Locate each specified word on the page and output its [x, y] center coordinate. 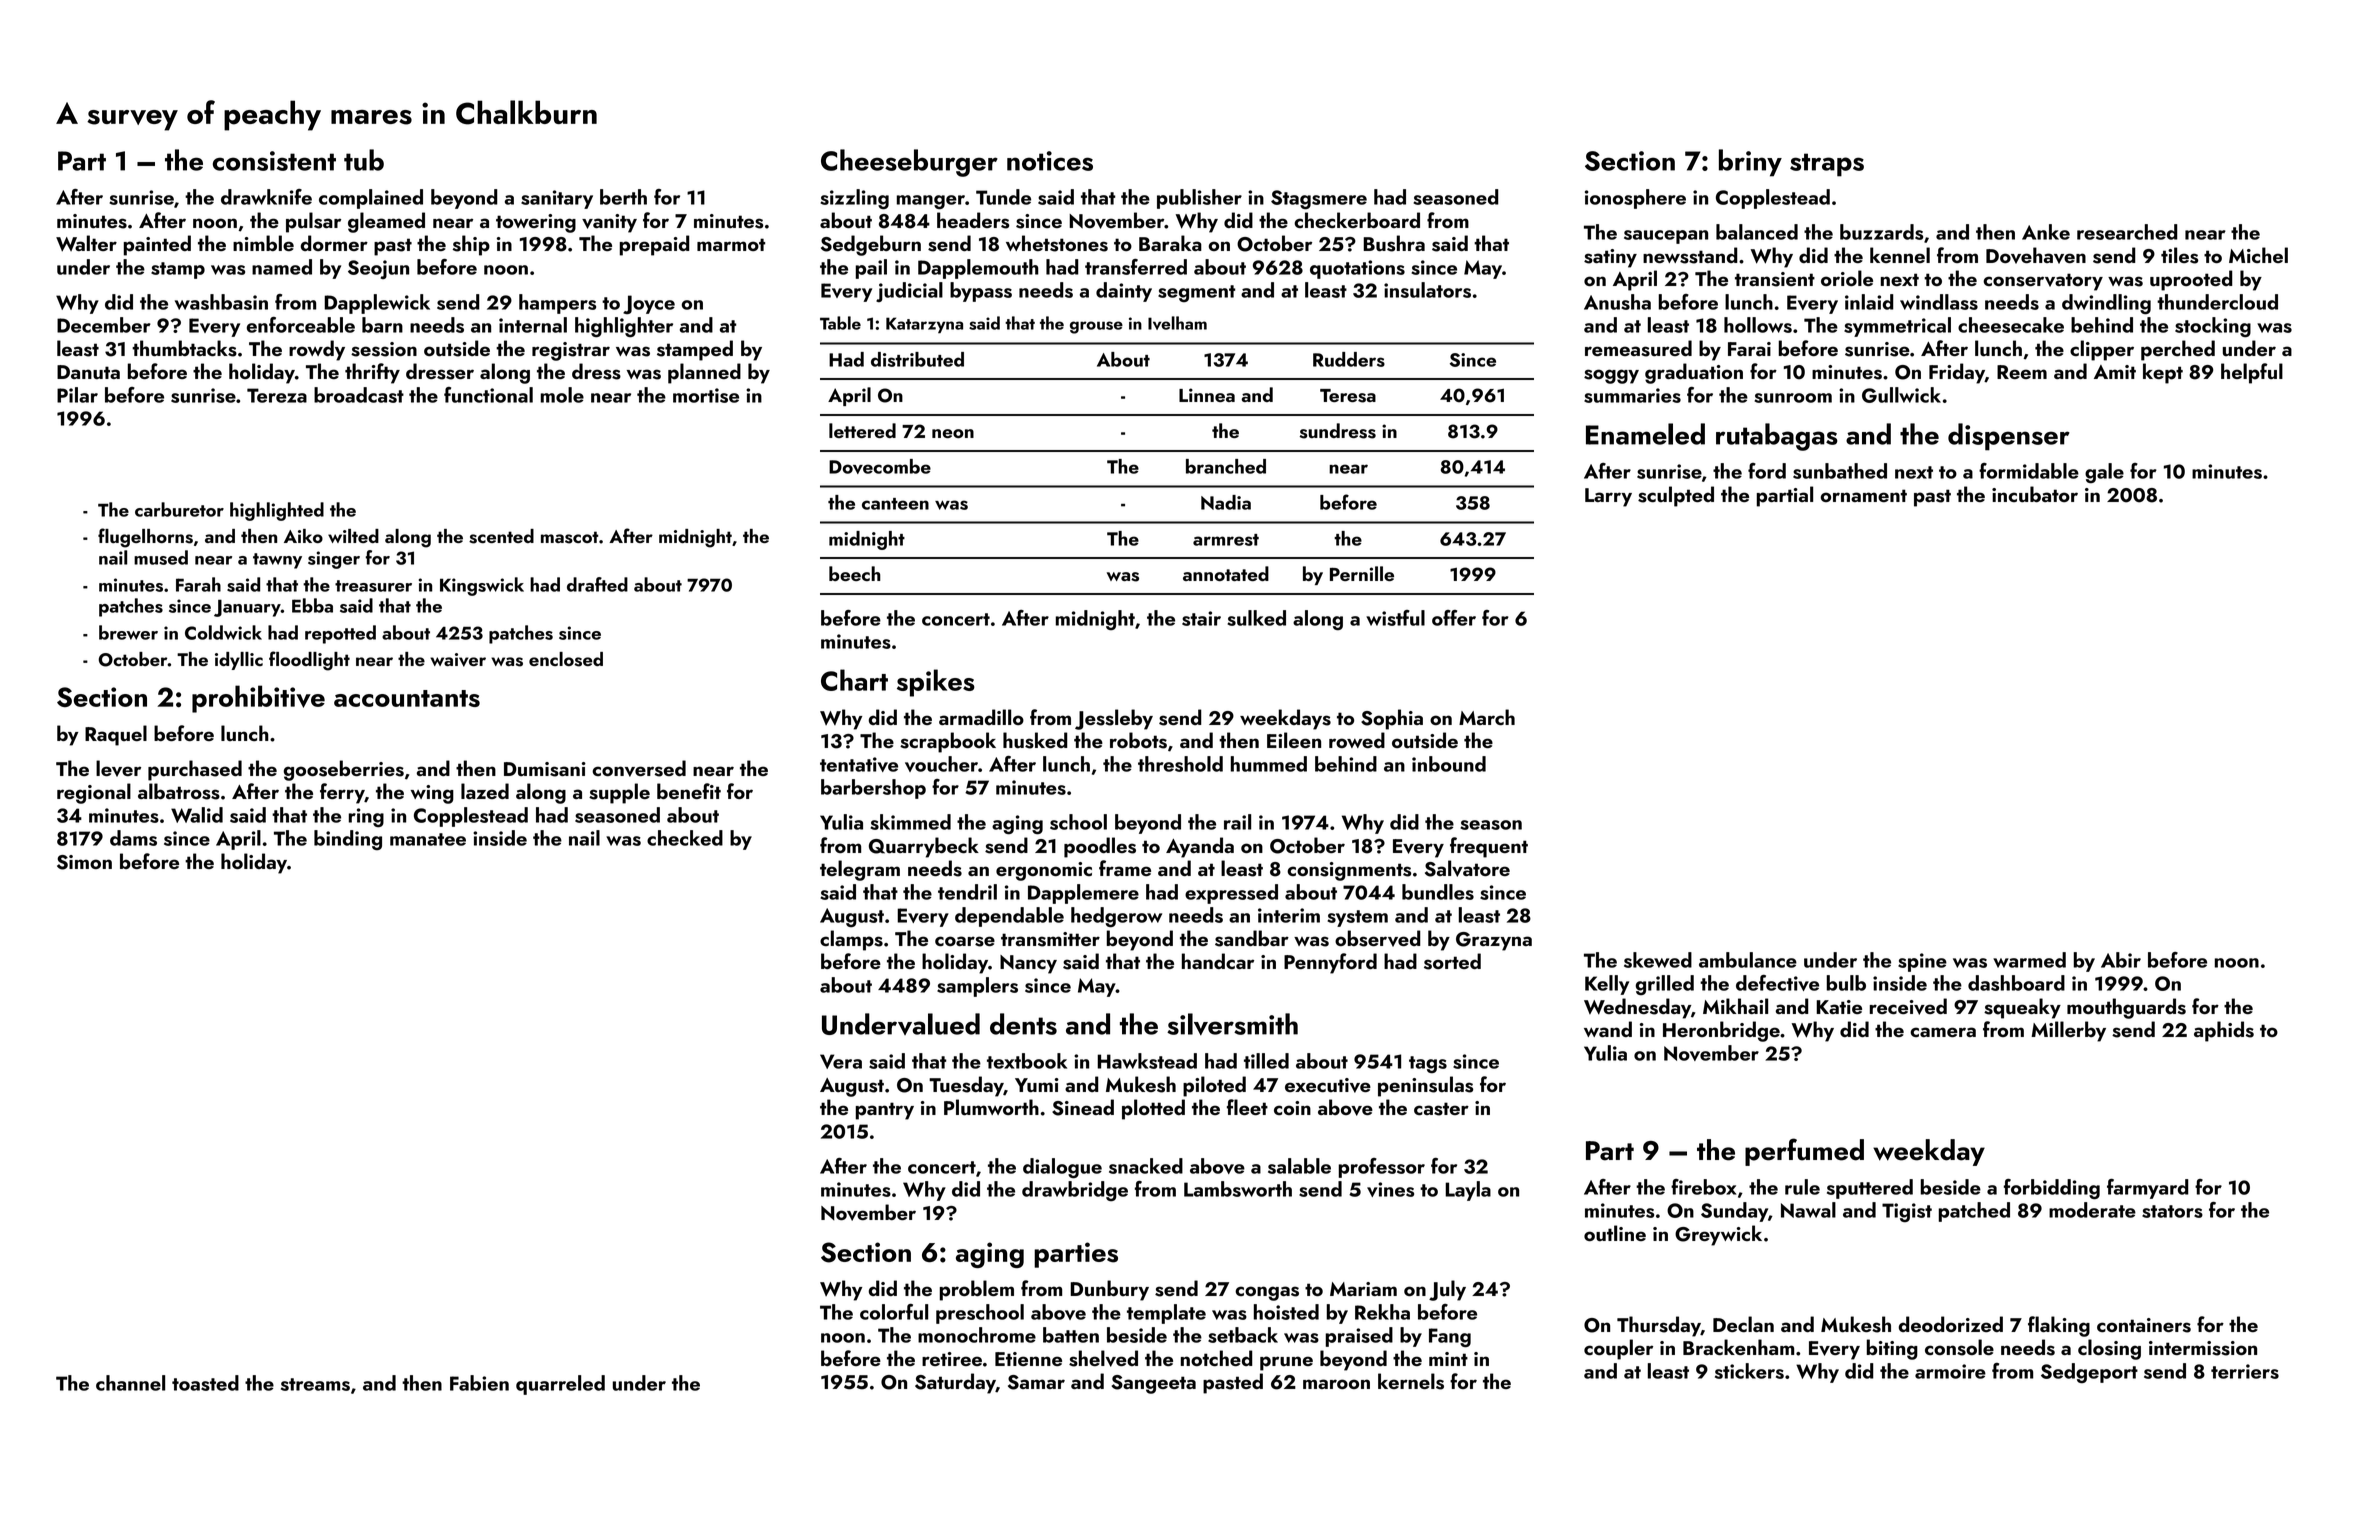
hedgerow [1116, 917]
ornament [1864, 495]
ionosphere [1635, 199]
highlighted [277, 511]
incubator [2035, 494]
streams [315, 1384]
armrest [1226, 540]
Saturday [955, 1383]
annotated [1226, 573]
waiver [458, 660]
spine [1922, 962]
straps [1827, 165]
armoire [1950, 1371]
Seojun [378, 269]
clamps [851, 940]
